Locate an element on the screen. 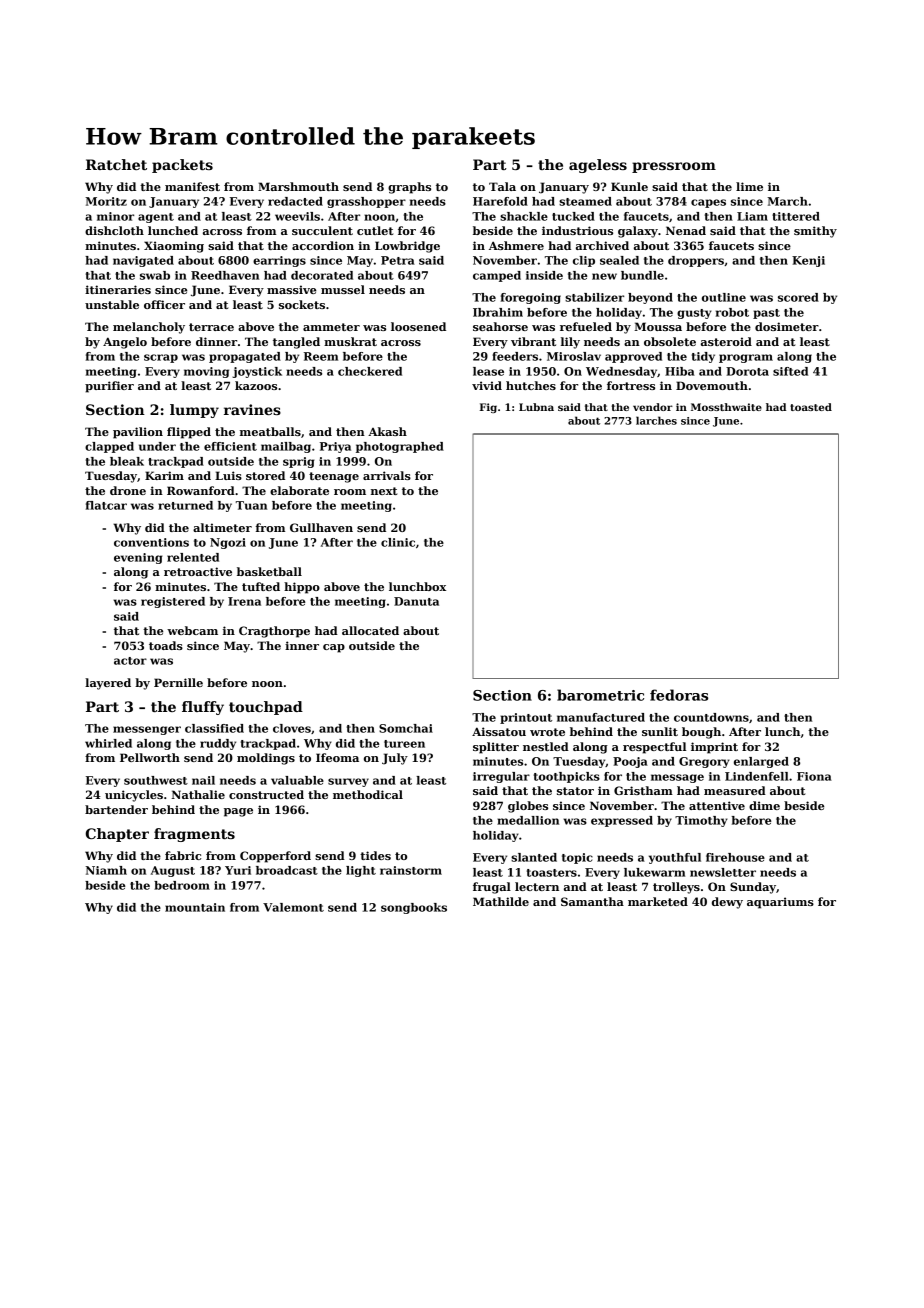 This screenshot has height=1308, width=924. Somchai is located at coordinates (406, 728).
